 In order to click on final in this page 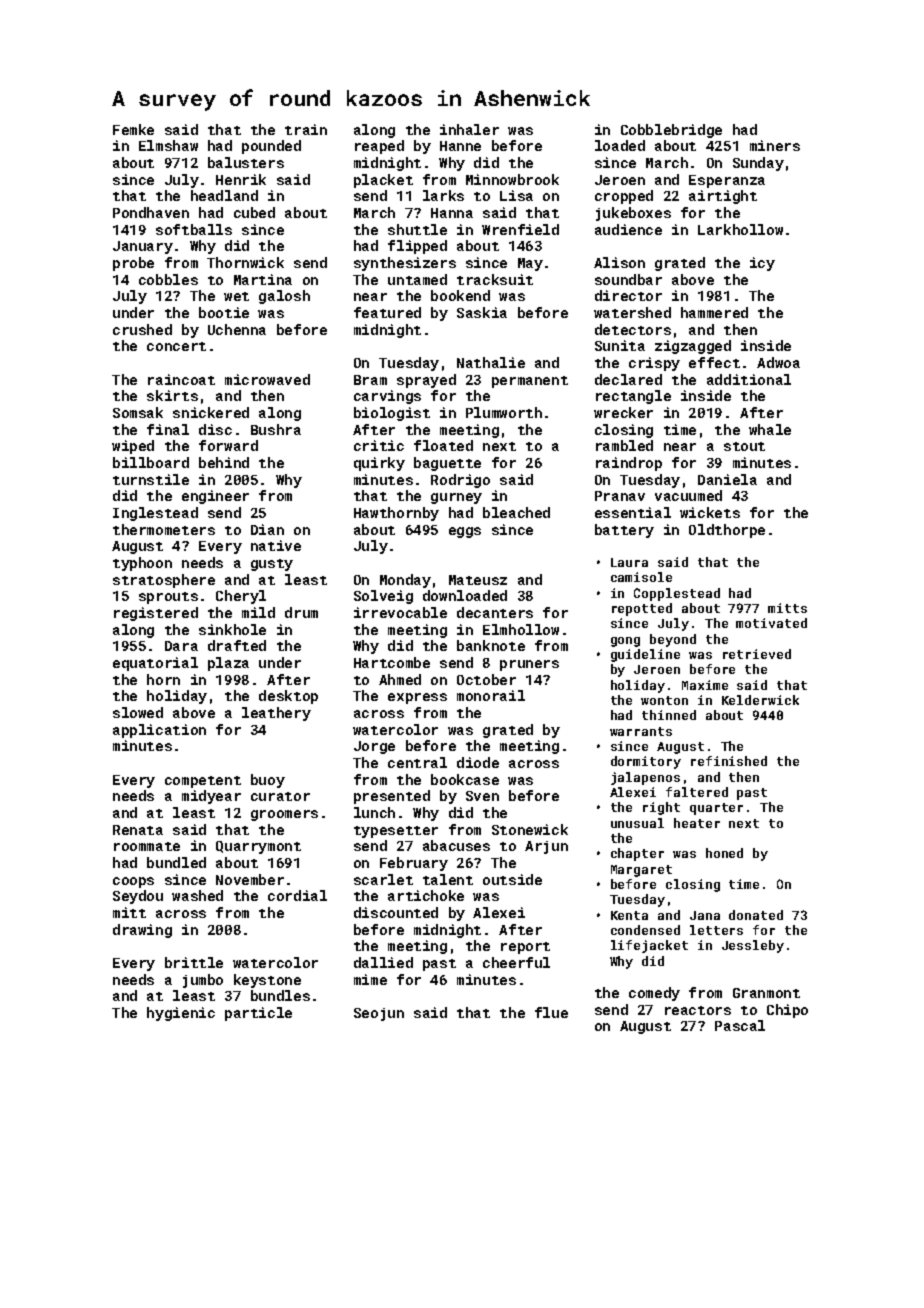, I will do `click(168, 429)`.
